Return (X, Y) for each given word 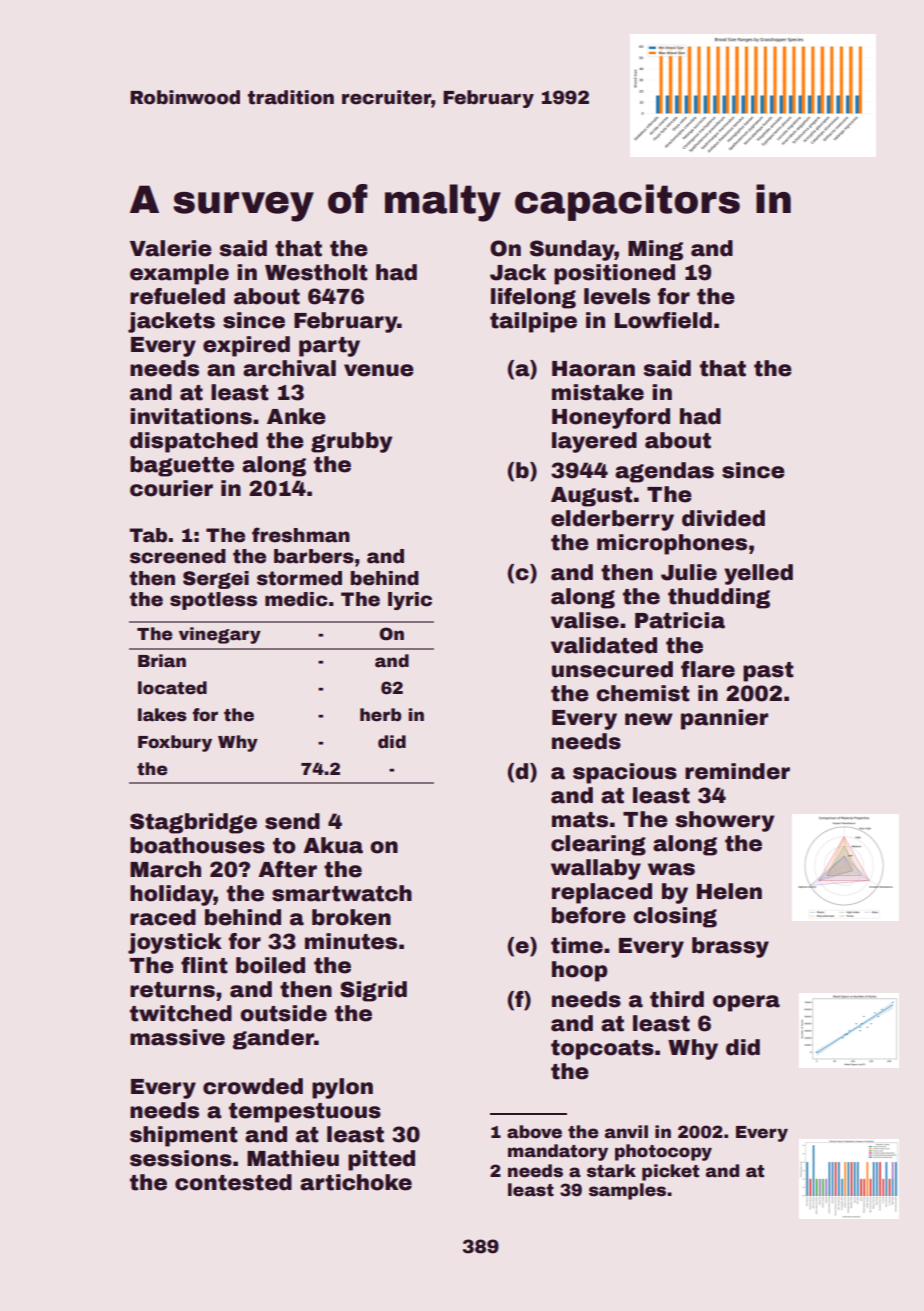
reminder (737, 771)
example (179, 274)
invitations (191, 416)
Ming (655, 250)
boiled (270, 965)
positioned (614, 274)
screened (178, 556)
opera (746, 1003)
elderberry (612, 520)
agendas (664, 472)
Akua (333, 845)
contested (233, 1182)
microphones (672, 544)
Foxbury (175, 743)
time (577, 945)
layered (594, 442)
